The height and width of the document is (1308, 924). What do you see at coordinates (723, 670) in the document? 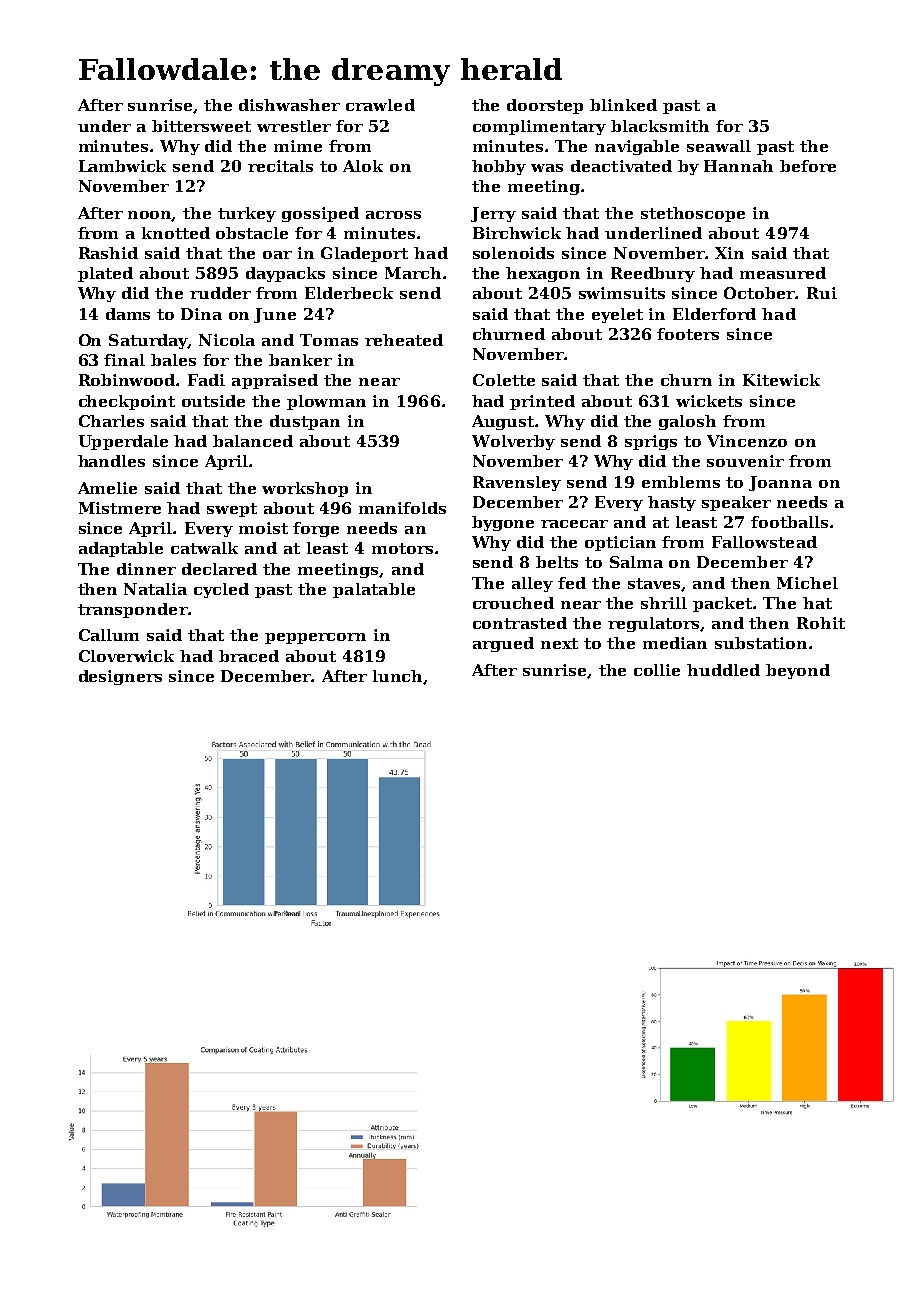
I see `huddled` at bounding box center [723, 670].
